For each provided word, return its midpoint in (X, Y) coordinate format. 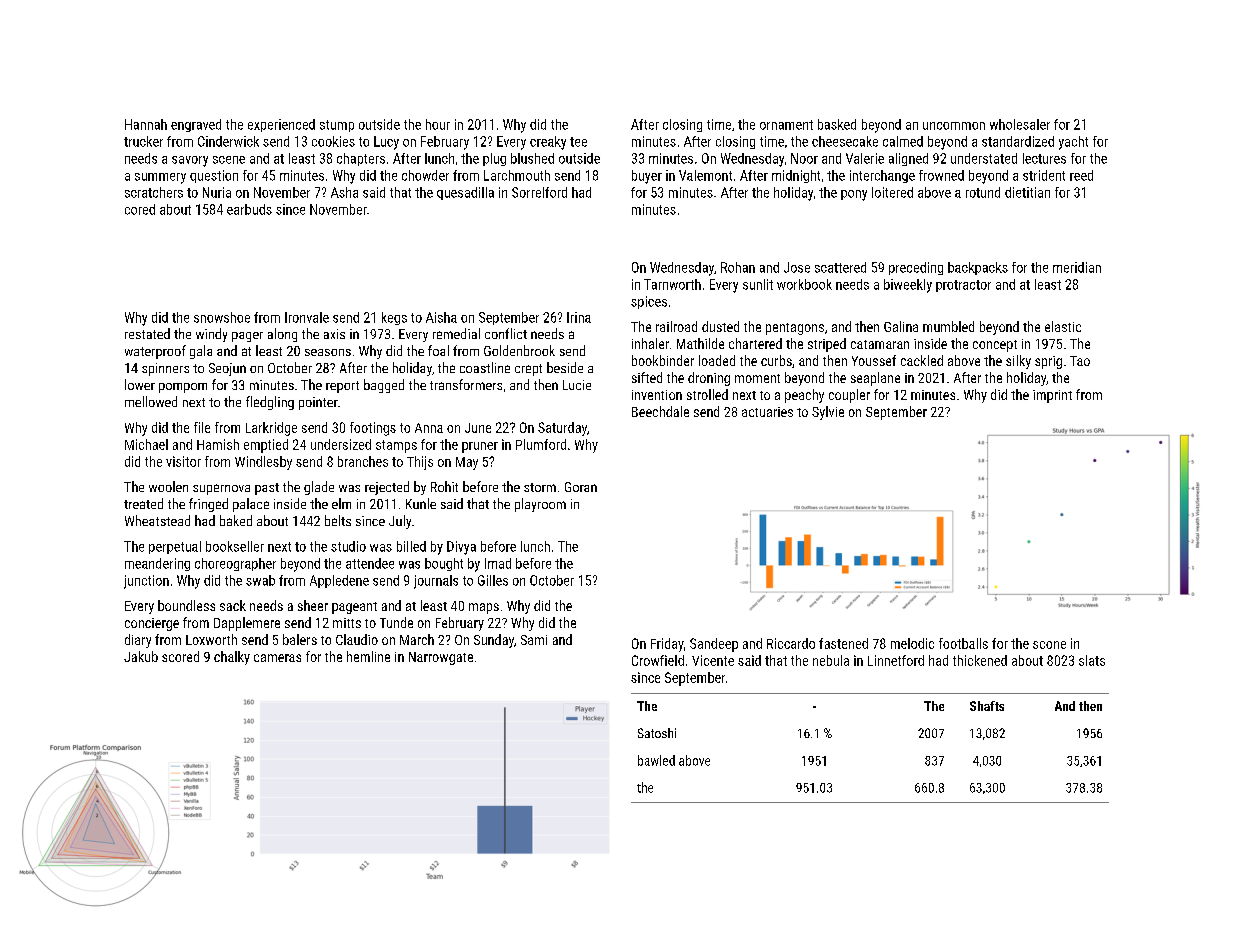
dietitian (1027, 192)
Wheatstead (157, 520)
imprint (1052, 396)
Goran (581, 487)
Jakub (141, 656)
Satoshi (657, 733)
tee (578, 142)
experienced (281, 125)
